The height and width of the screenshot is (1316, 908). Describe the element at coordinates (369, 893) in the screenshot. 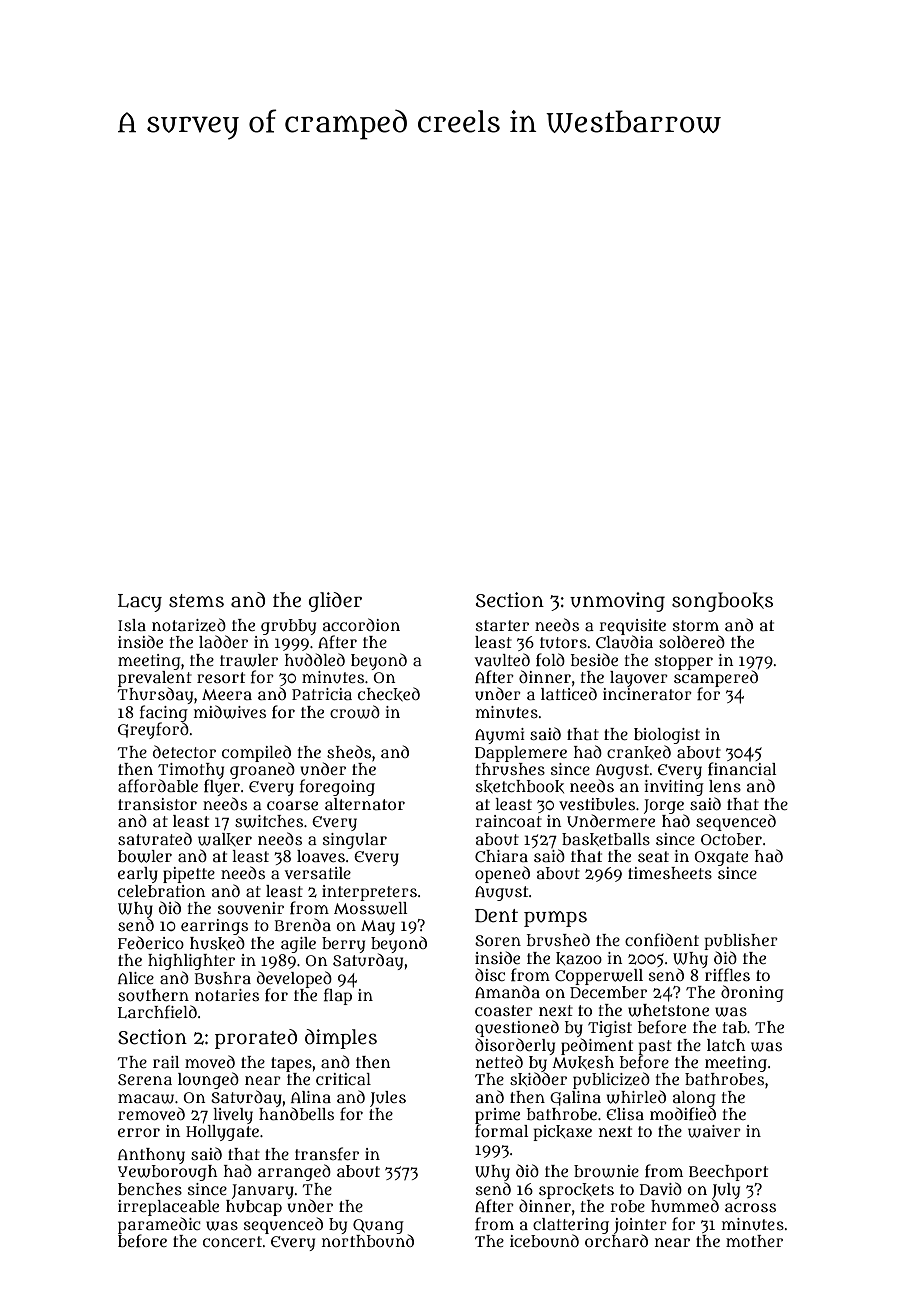

I see `interpreters` at that location.
